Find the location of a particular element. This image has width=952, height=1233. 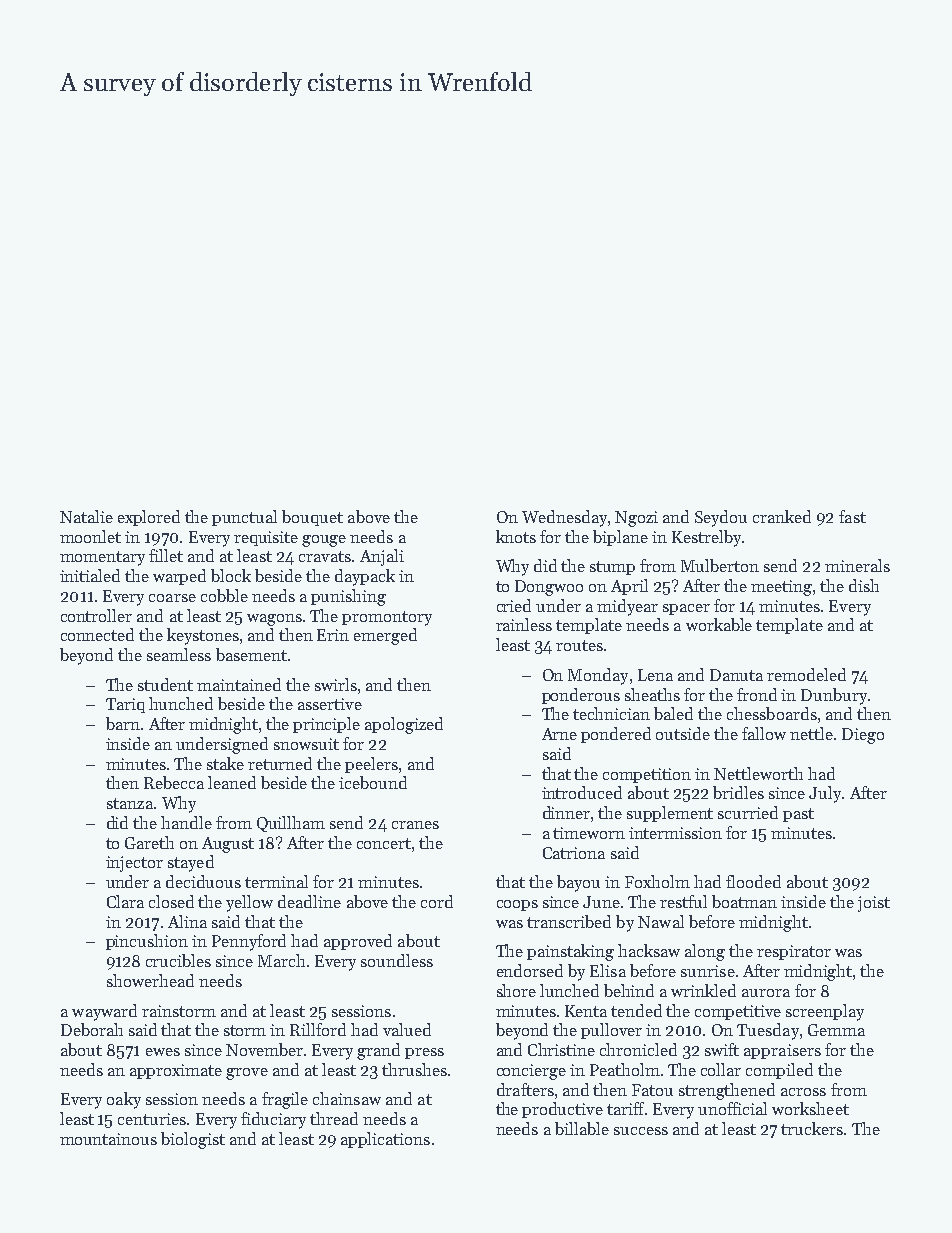

dish is located at coordinates (864, 585).
